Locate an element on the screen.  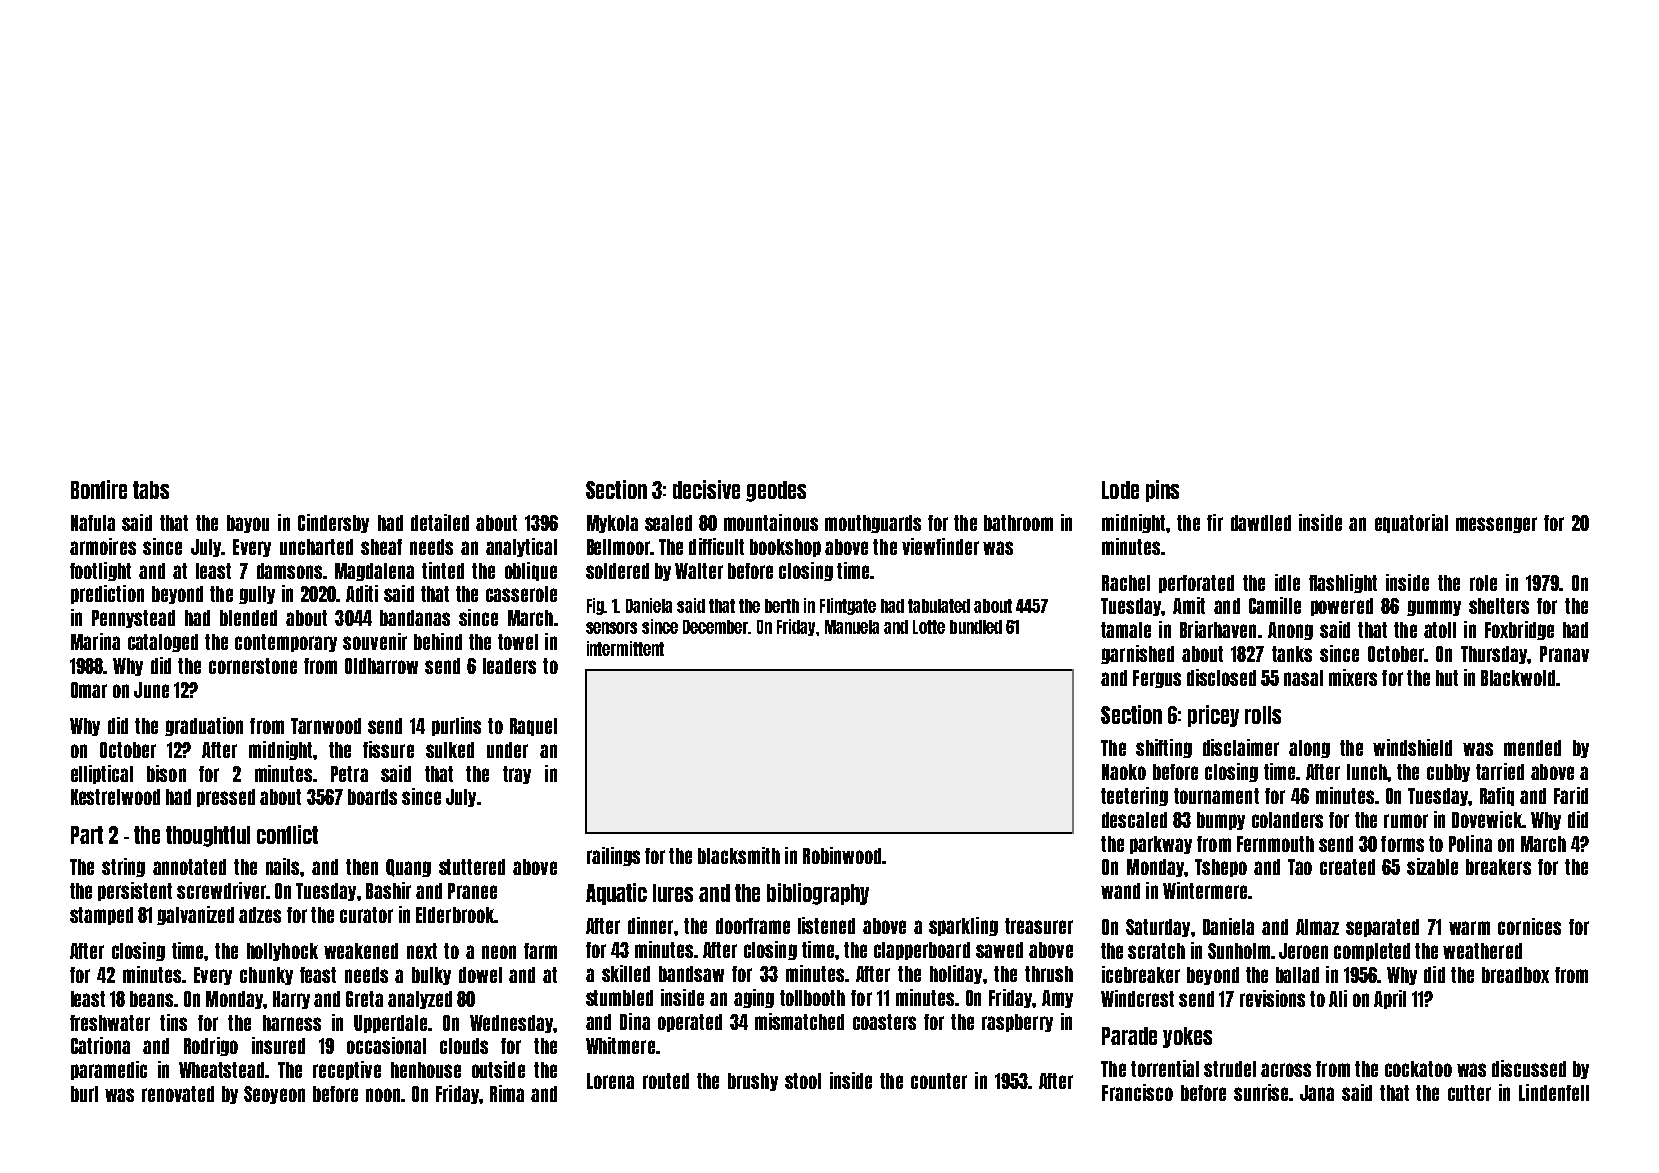
Ali is located at coordinates (1338, 998).
